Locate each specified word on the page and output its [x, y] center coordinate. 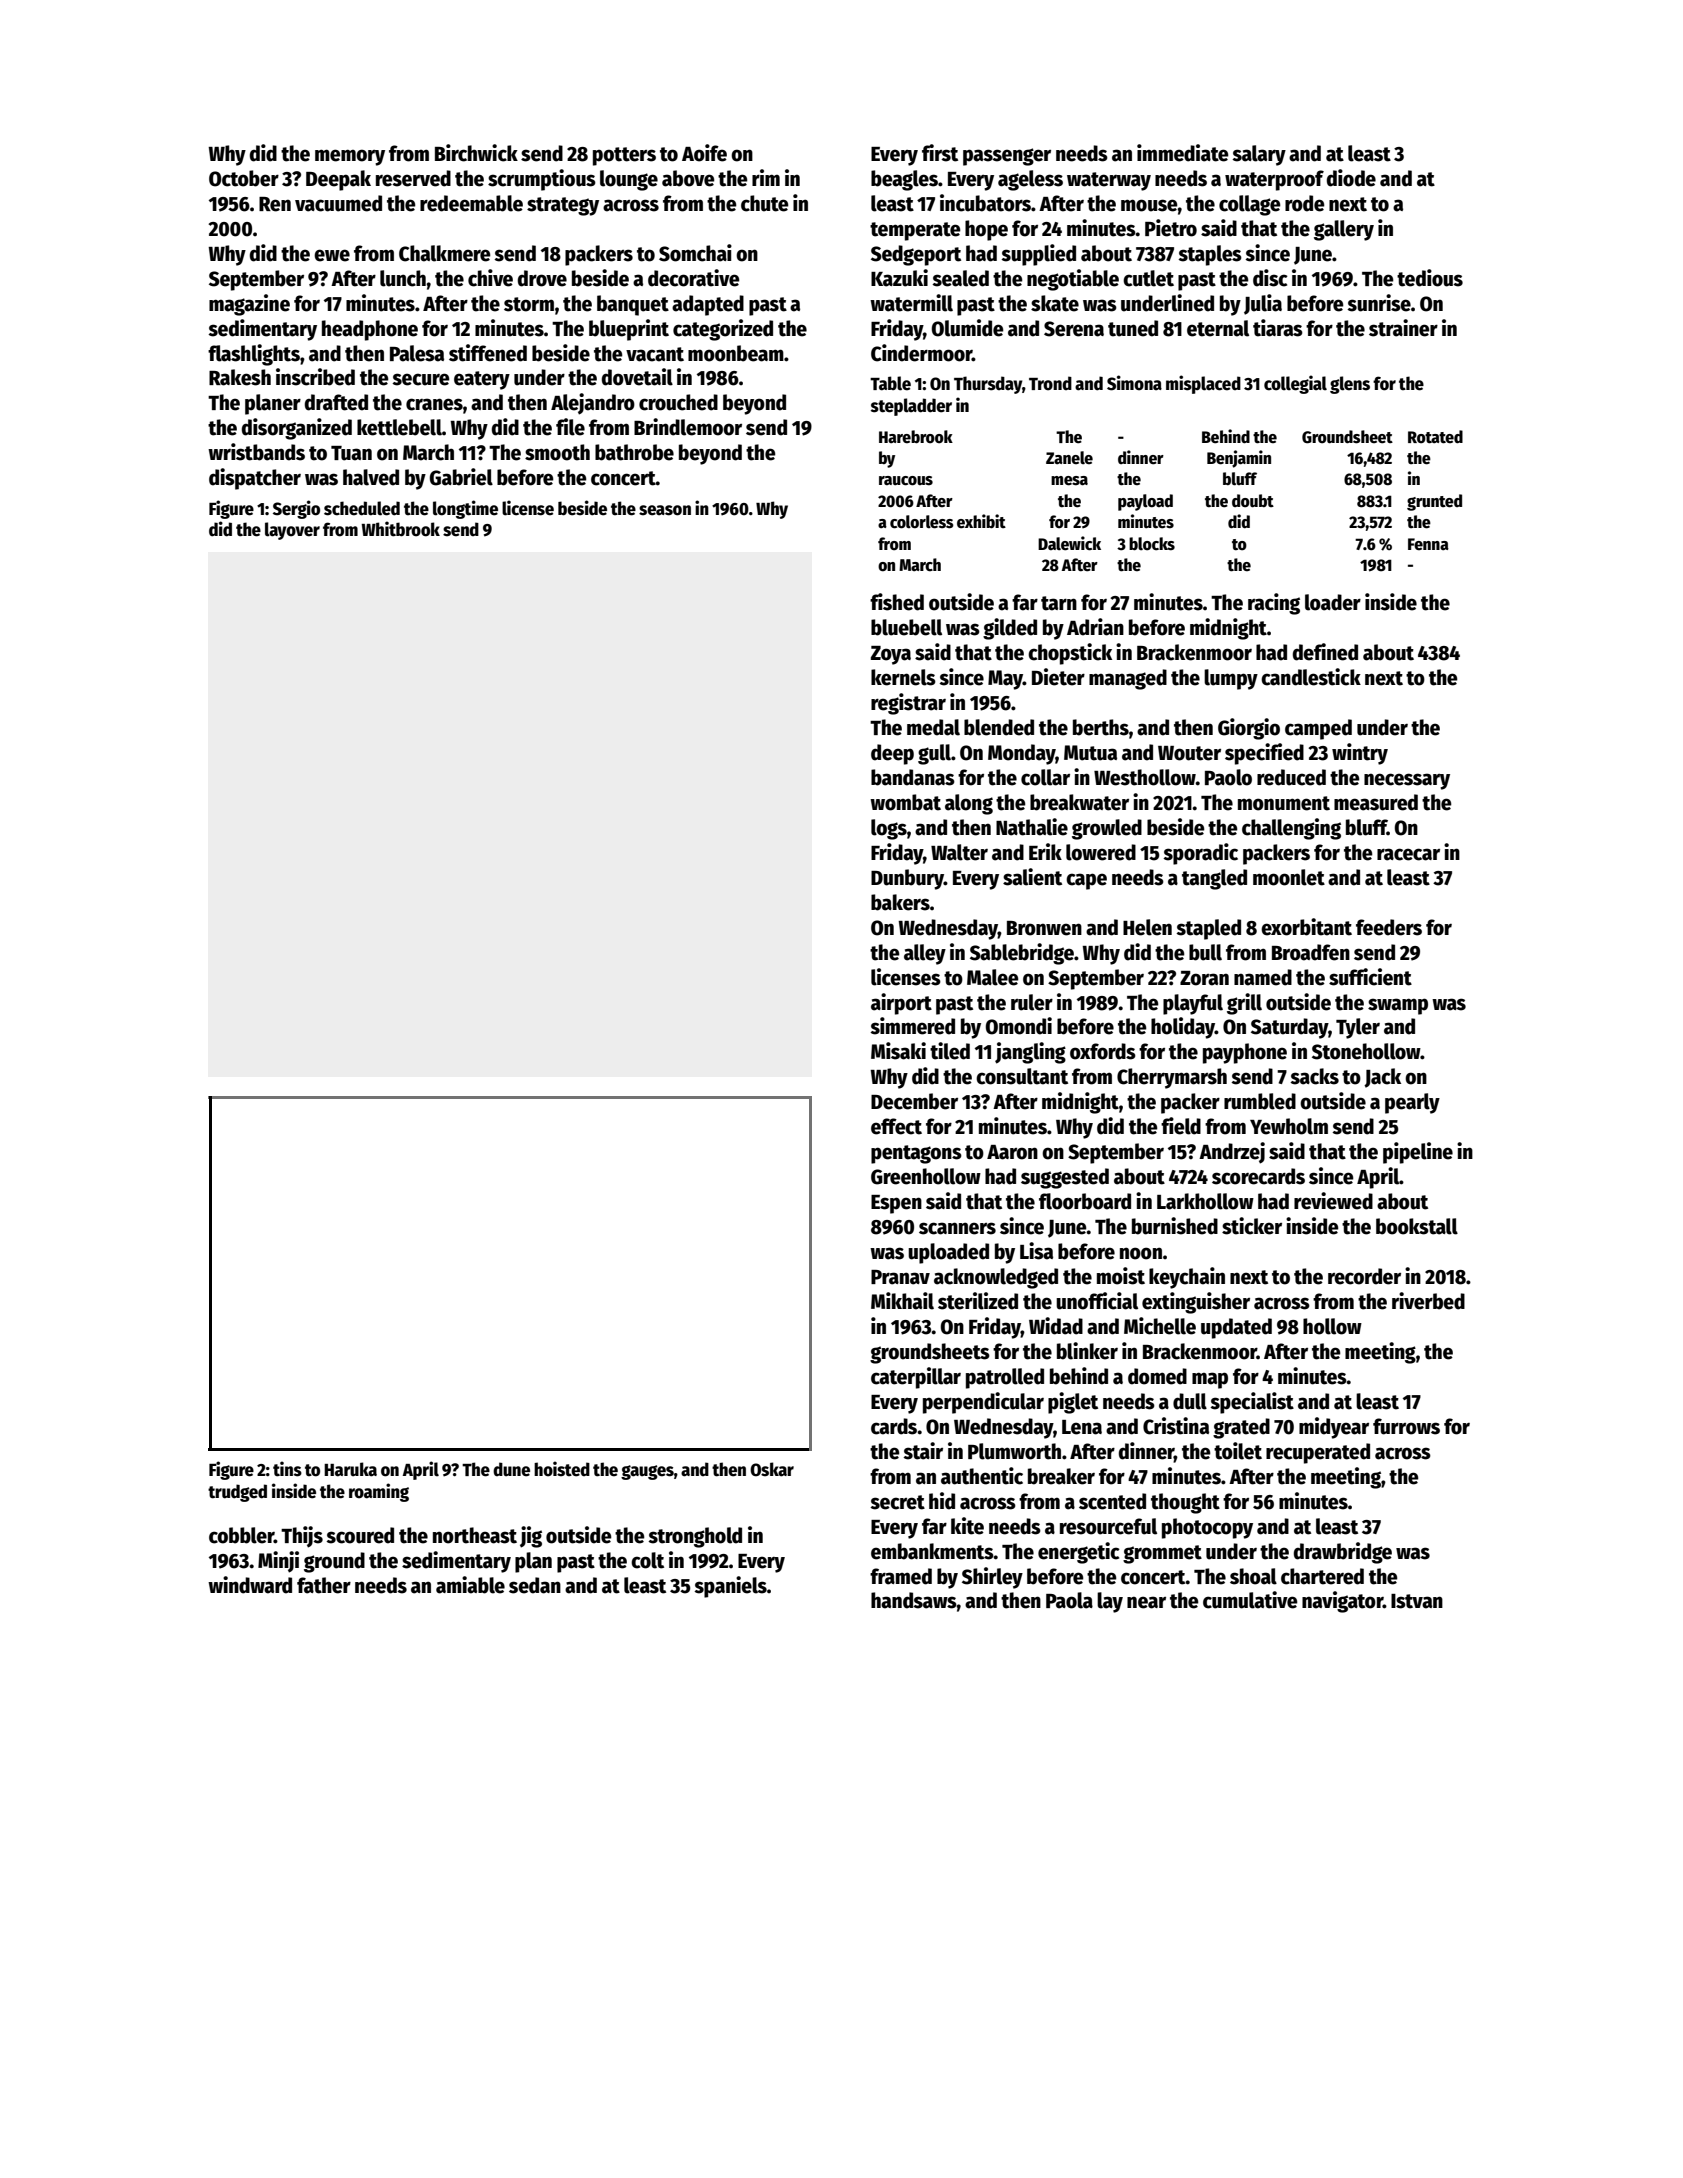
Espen [896, 1204]
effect [896, 1126]
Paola [1069, 1600]
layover [292, 531]
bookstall [1417, 1226]
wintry [1360, 754]
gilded [1010, 629]
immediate [1183, 153]
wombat [905, 802]
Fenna [1428, 544]
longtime [465, 509]
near [1146, 1602]
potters [624, 156]
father [324, 1585]
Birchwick [476, 153]
